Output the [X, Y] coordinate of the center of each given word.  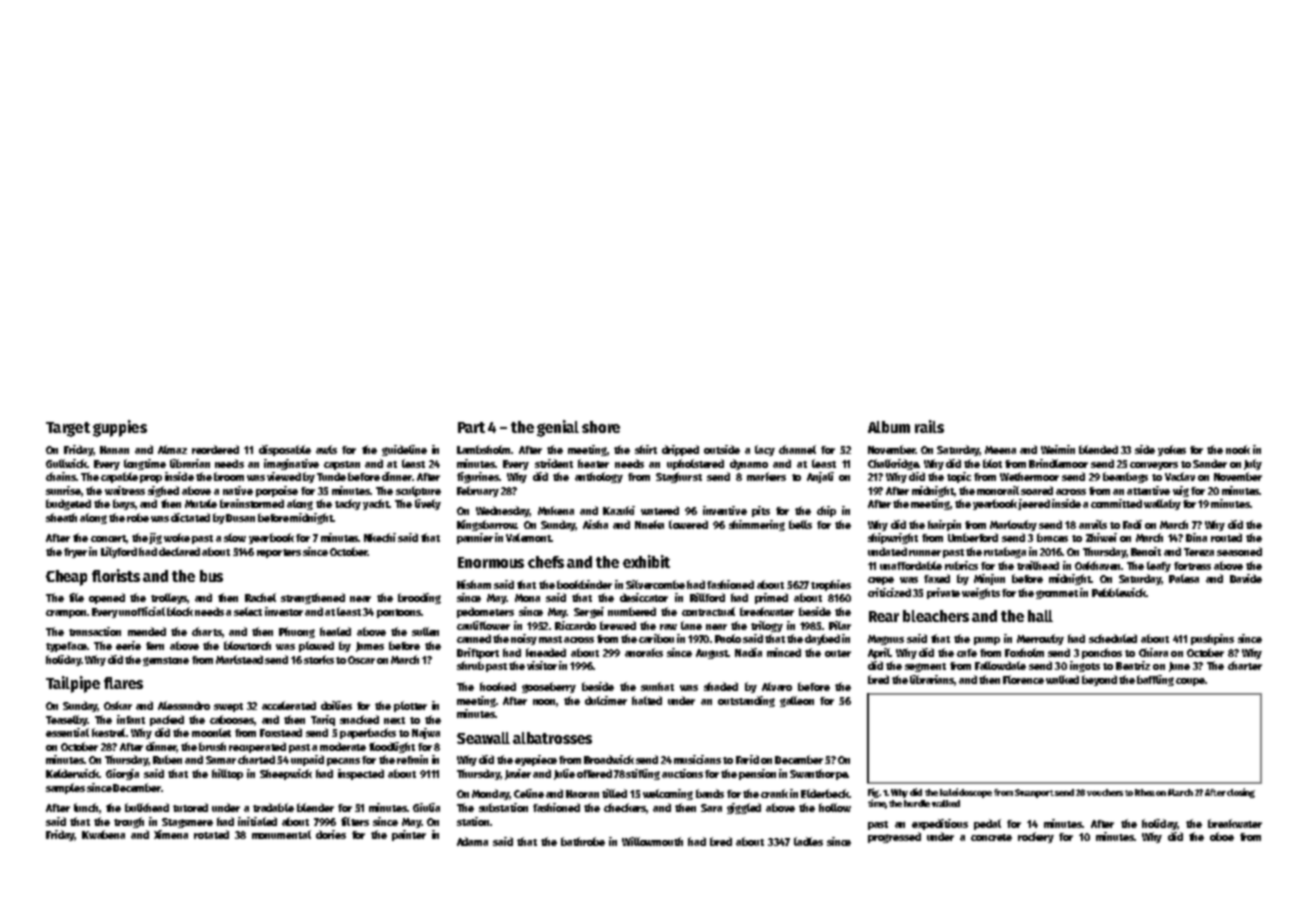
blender [315, 807]
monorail [998, 490]
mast [550, 639]
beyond [1099, 680]
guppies [120, 428]
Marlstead [239, 659]
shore [601, 427]
